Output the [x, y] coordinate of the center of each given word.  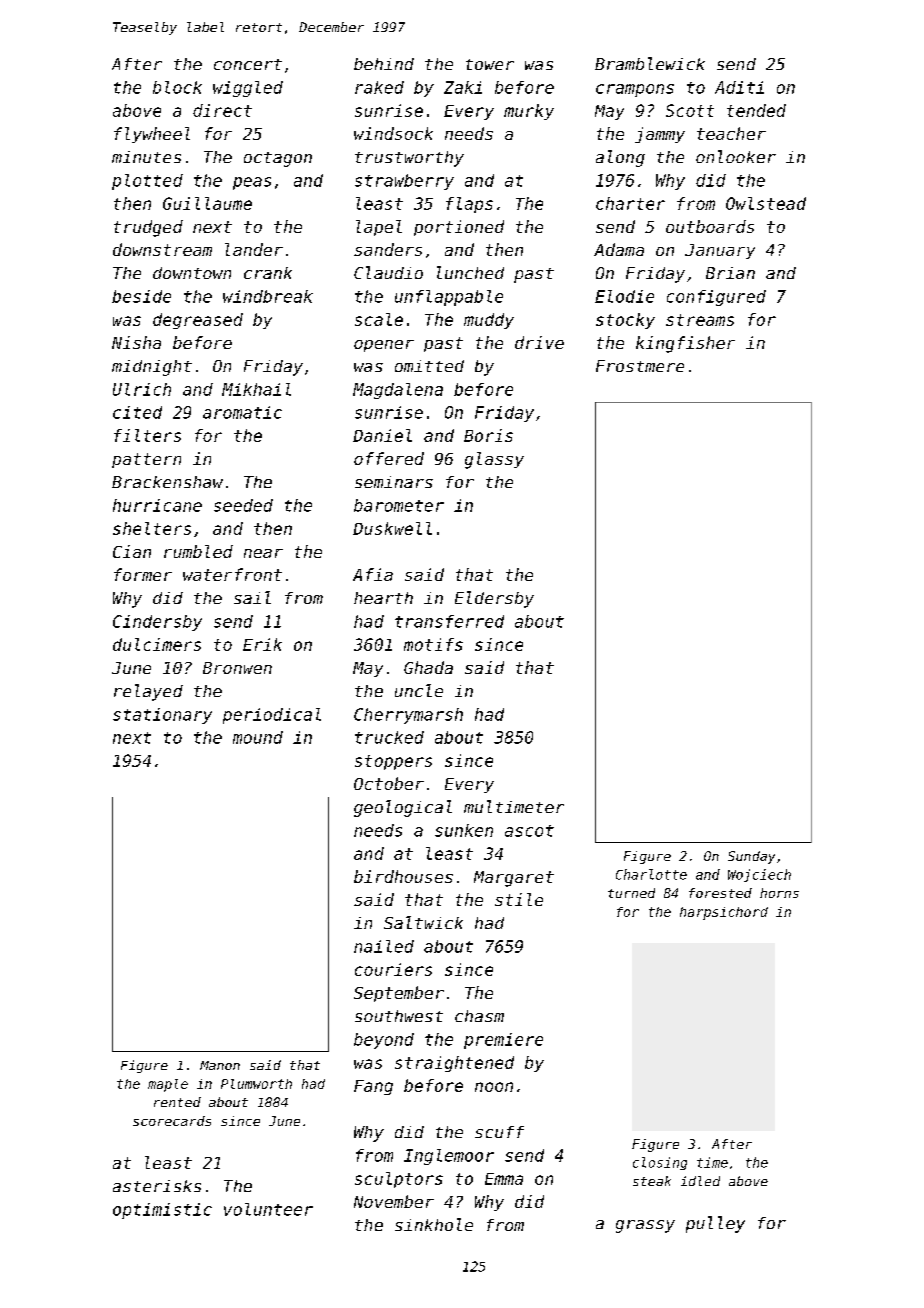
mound [258, 737]
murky [529, 112]
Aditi [739, 87]
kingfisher [685, 344]
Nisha [136, 342]
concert [248, 64]
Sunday [751, 857]
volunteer [268, 1209]
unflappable [449, 298]
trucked [389, 737]
